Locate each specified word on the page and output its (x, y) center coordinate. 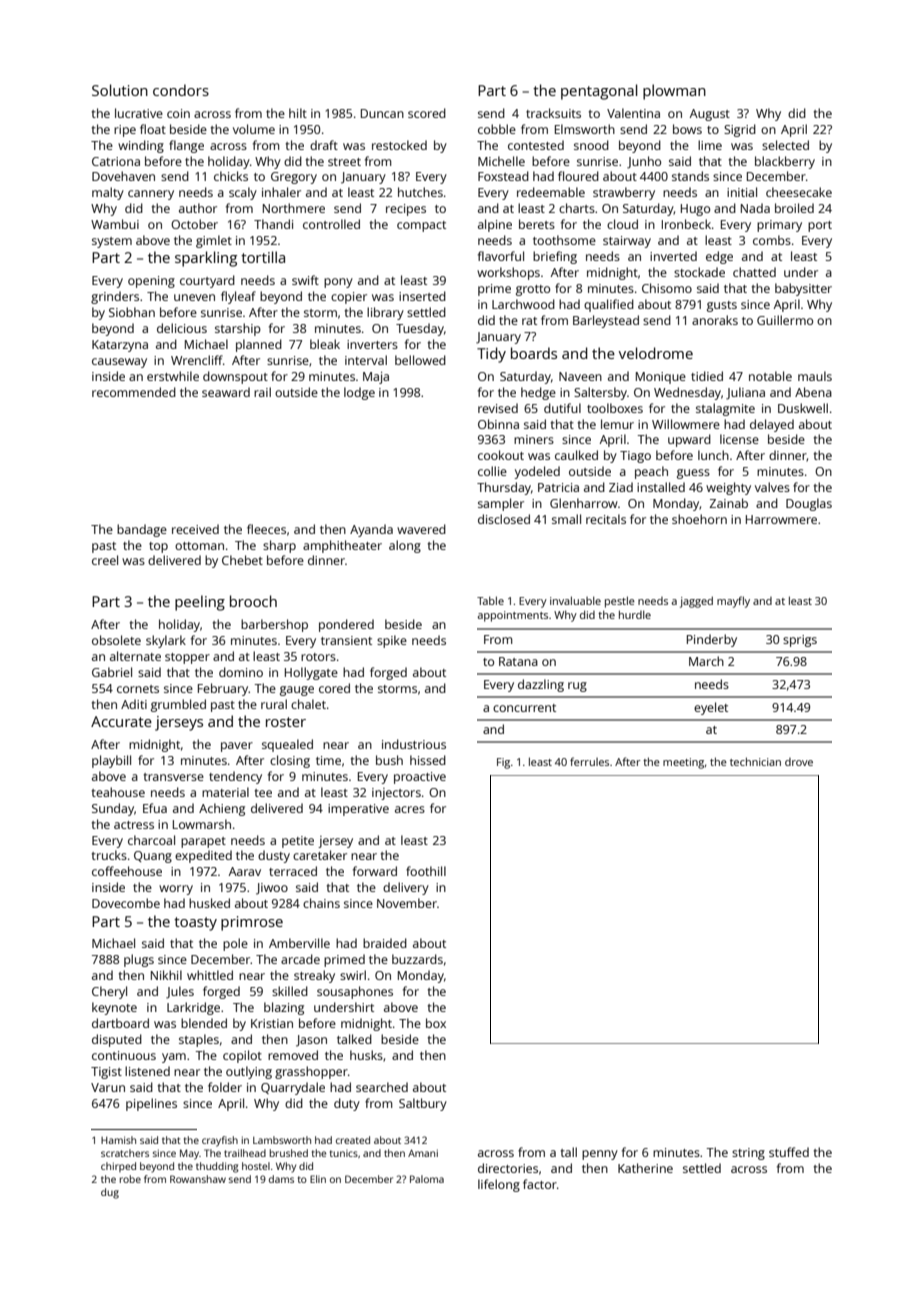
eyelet (711, 708)
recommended (134, 392)
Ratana (518, 661)
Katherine (645, 1168)
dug (110, 1193)
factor (540, 1184)
